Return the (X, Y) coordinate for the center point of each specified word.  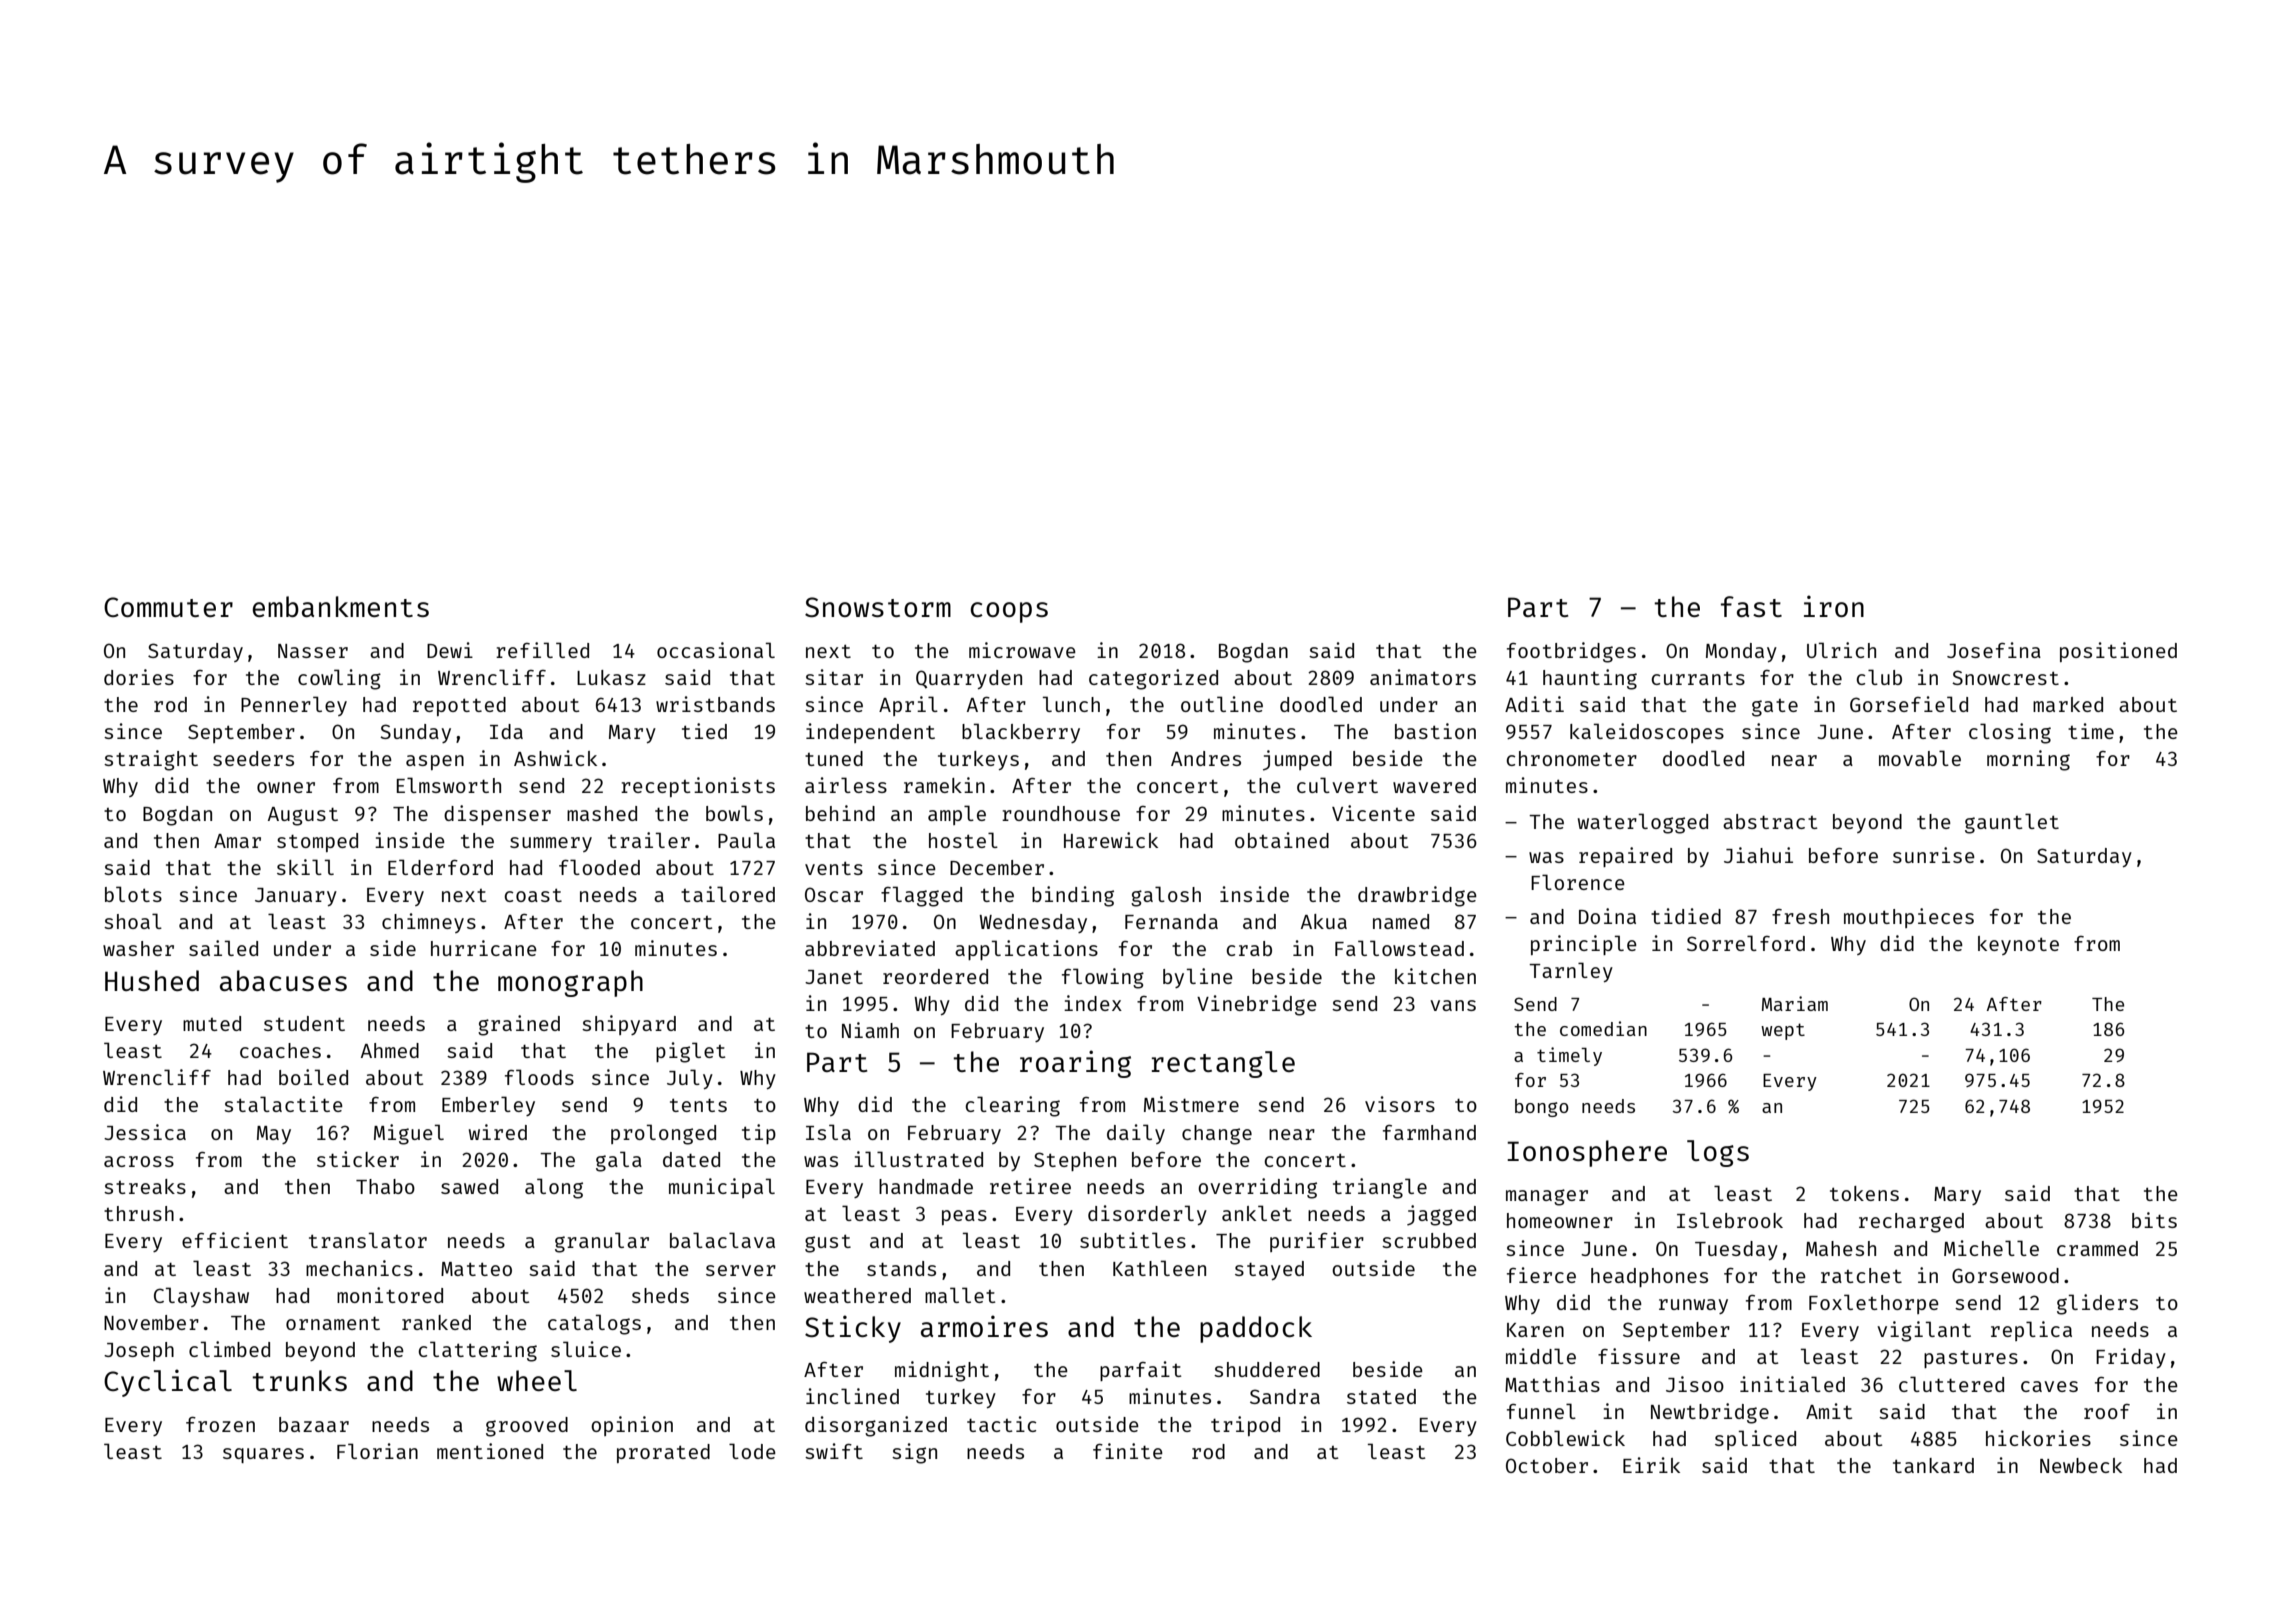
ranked (436, 1322)
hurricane (484, 948)
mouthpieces (1909, 918)
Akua (1324, 921)
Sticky (853, 1329)
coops (1009, 612)
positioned (2118, 652)
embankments (341, 606)
